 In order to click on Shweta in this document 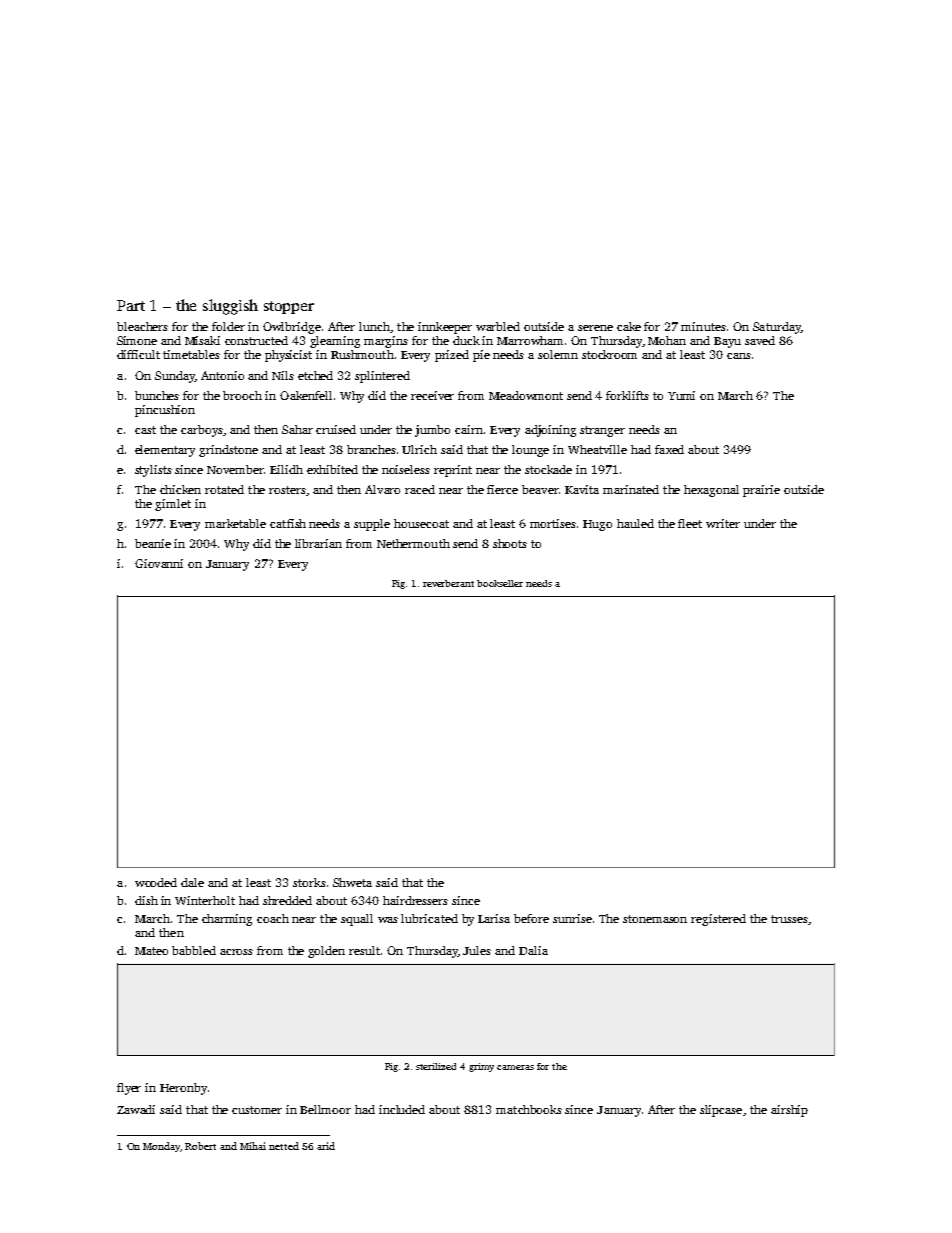, I will do `click(352, 882)`.
